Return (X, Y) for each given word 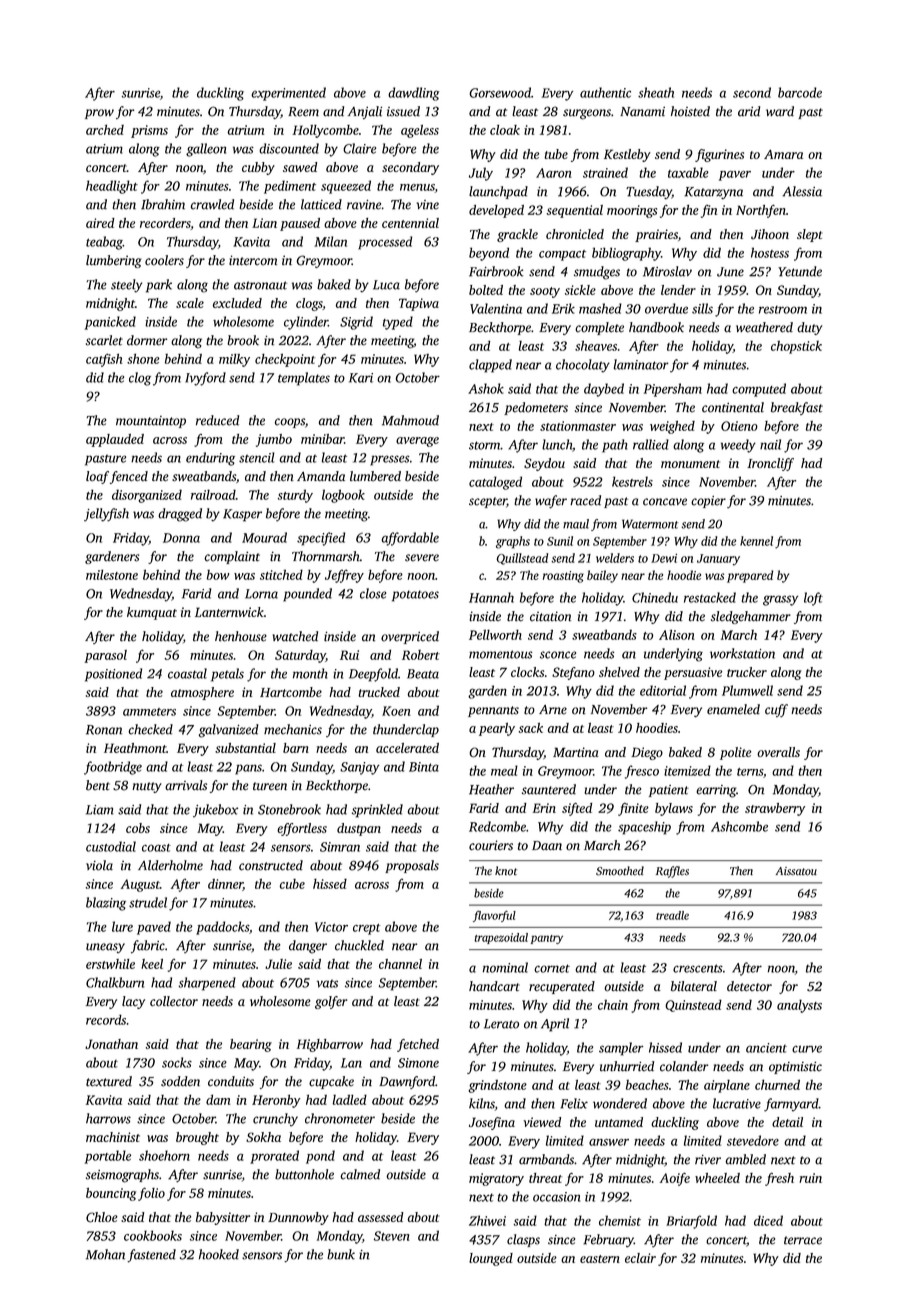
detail (787, 1122)
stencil (257, 457)
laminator (641, 364)
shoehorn (164, 1155)
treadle (672, 915)
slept (809, 235)
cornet (552, 968)
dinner (225, 885)
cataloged (495, 483)
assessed (381, 1217)
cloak (505, 129)
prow (99, 114)
